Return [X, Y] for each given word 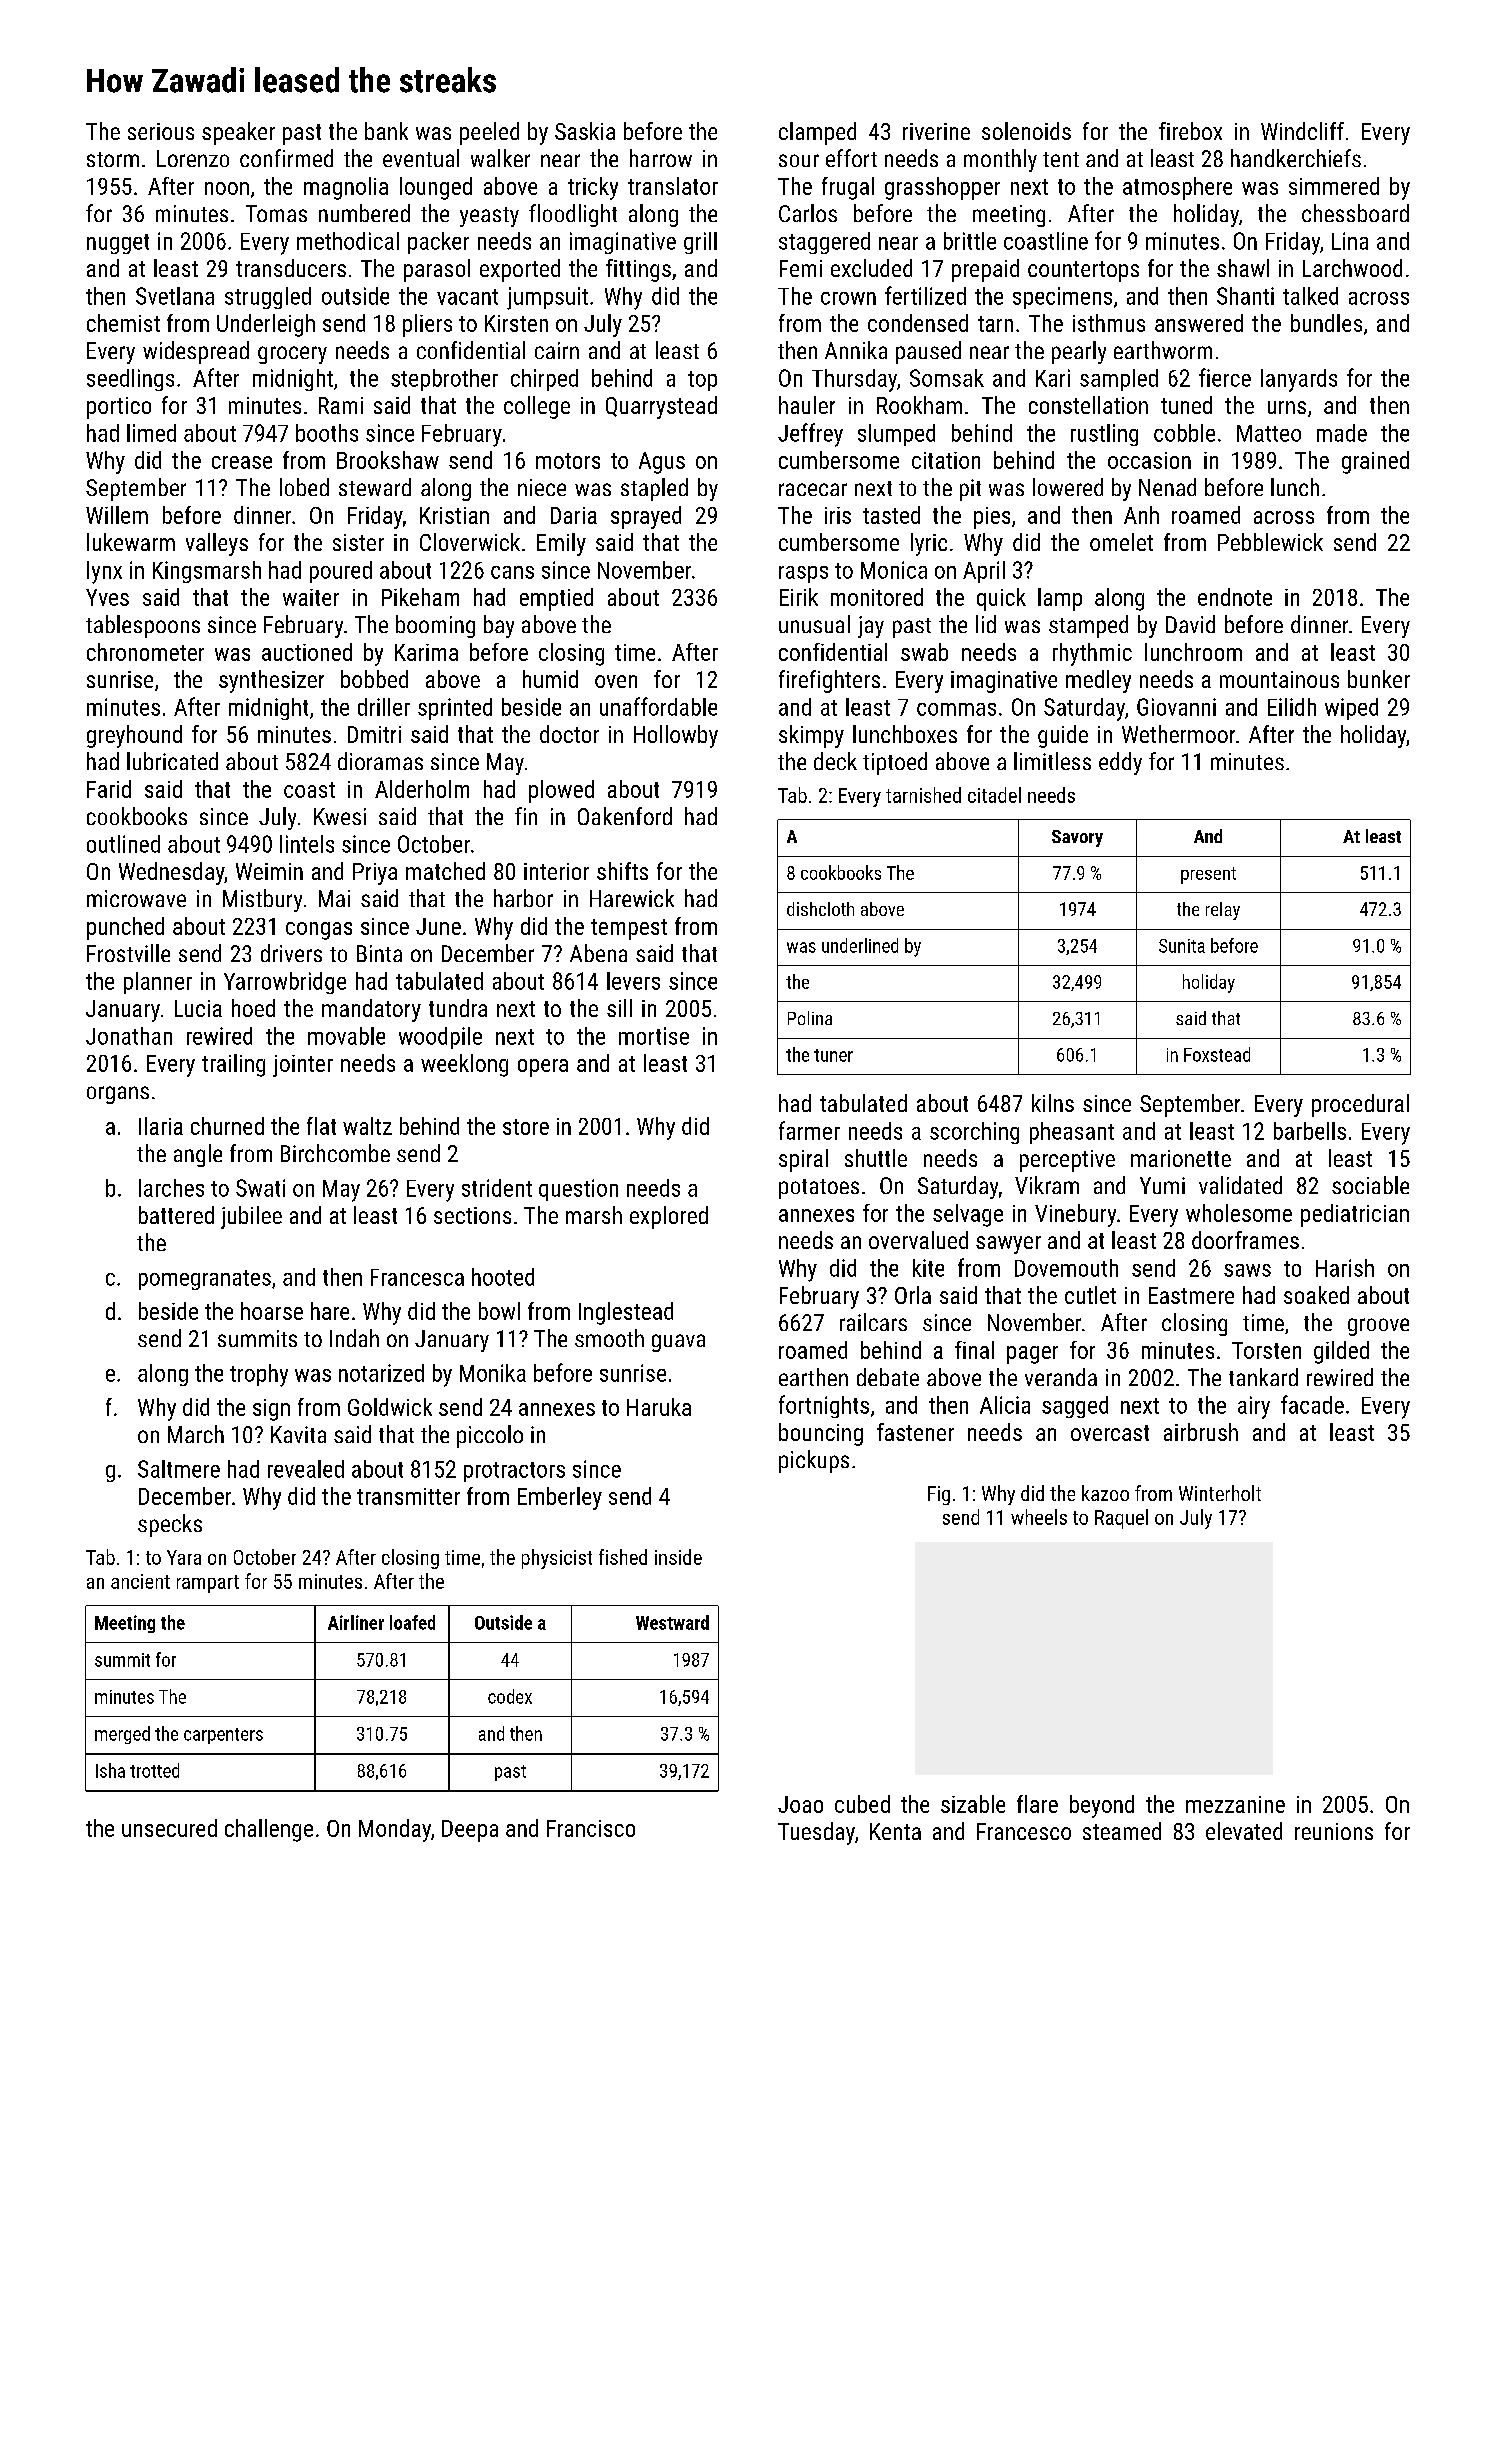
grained [1375, 462]
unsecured [169, 1828]
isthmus [1109, 323]
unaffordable [658, 706]
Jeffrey [810, 435]
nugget [118, 244]
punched [125, 928]
